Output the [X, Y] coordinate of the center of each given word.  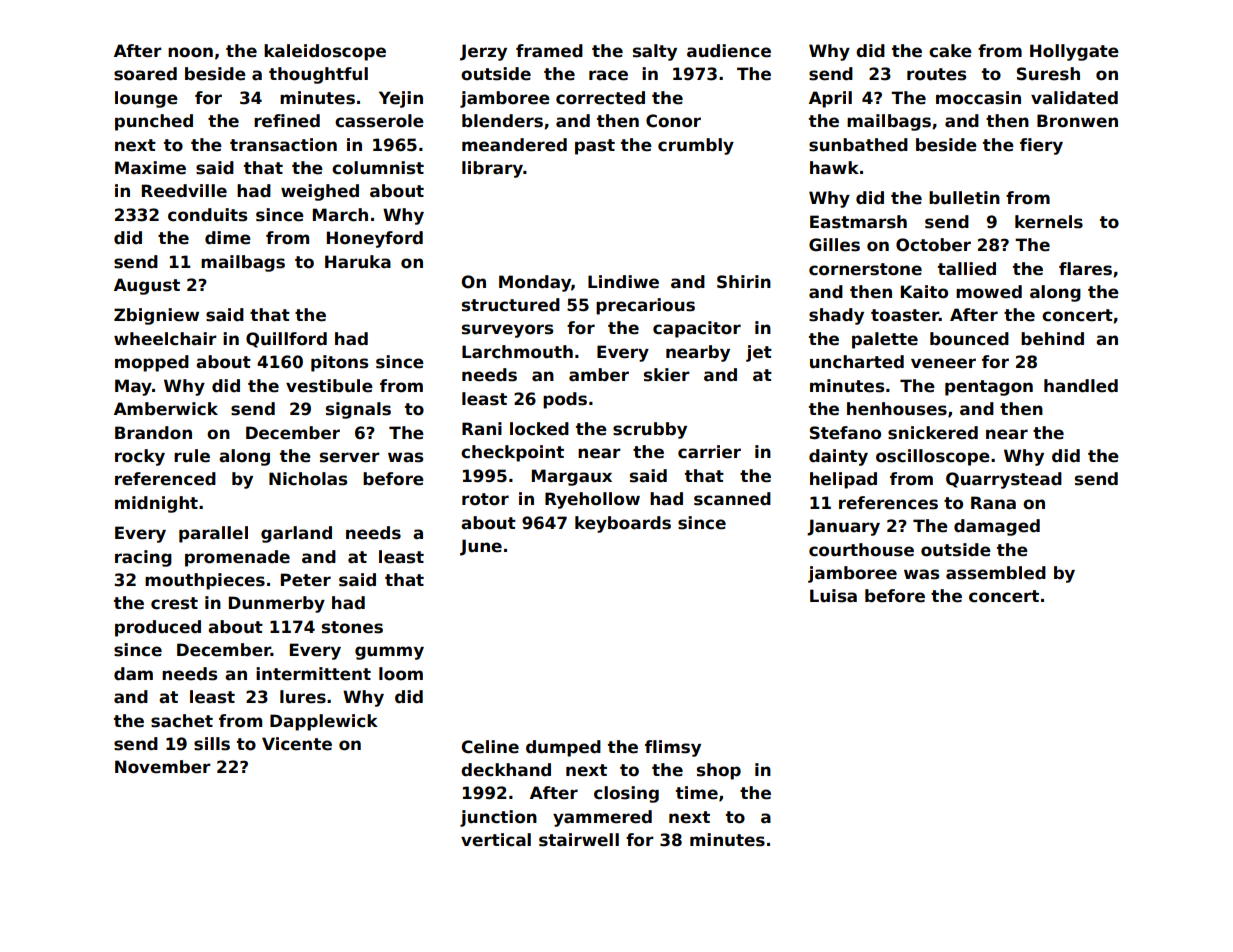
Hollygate [1074, 52]
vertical [496, 840]
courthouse [861, 550]
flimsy [673, 748]
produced [158, 628]
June [481, 547]
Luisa [833, 596]
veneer [943, 363]
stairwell [579, 840]
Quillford [286, 340]
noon [190, 52]
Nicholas [308, 479]
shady [836, 316]
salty [655, 52]
